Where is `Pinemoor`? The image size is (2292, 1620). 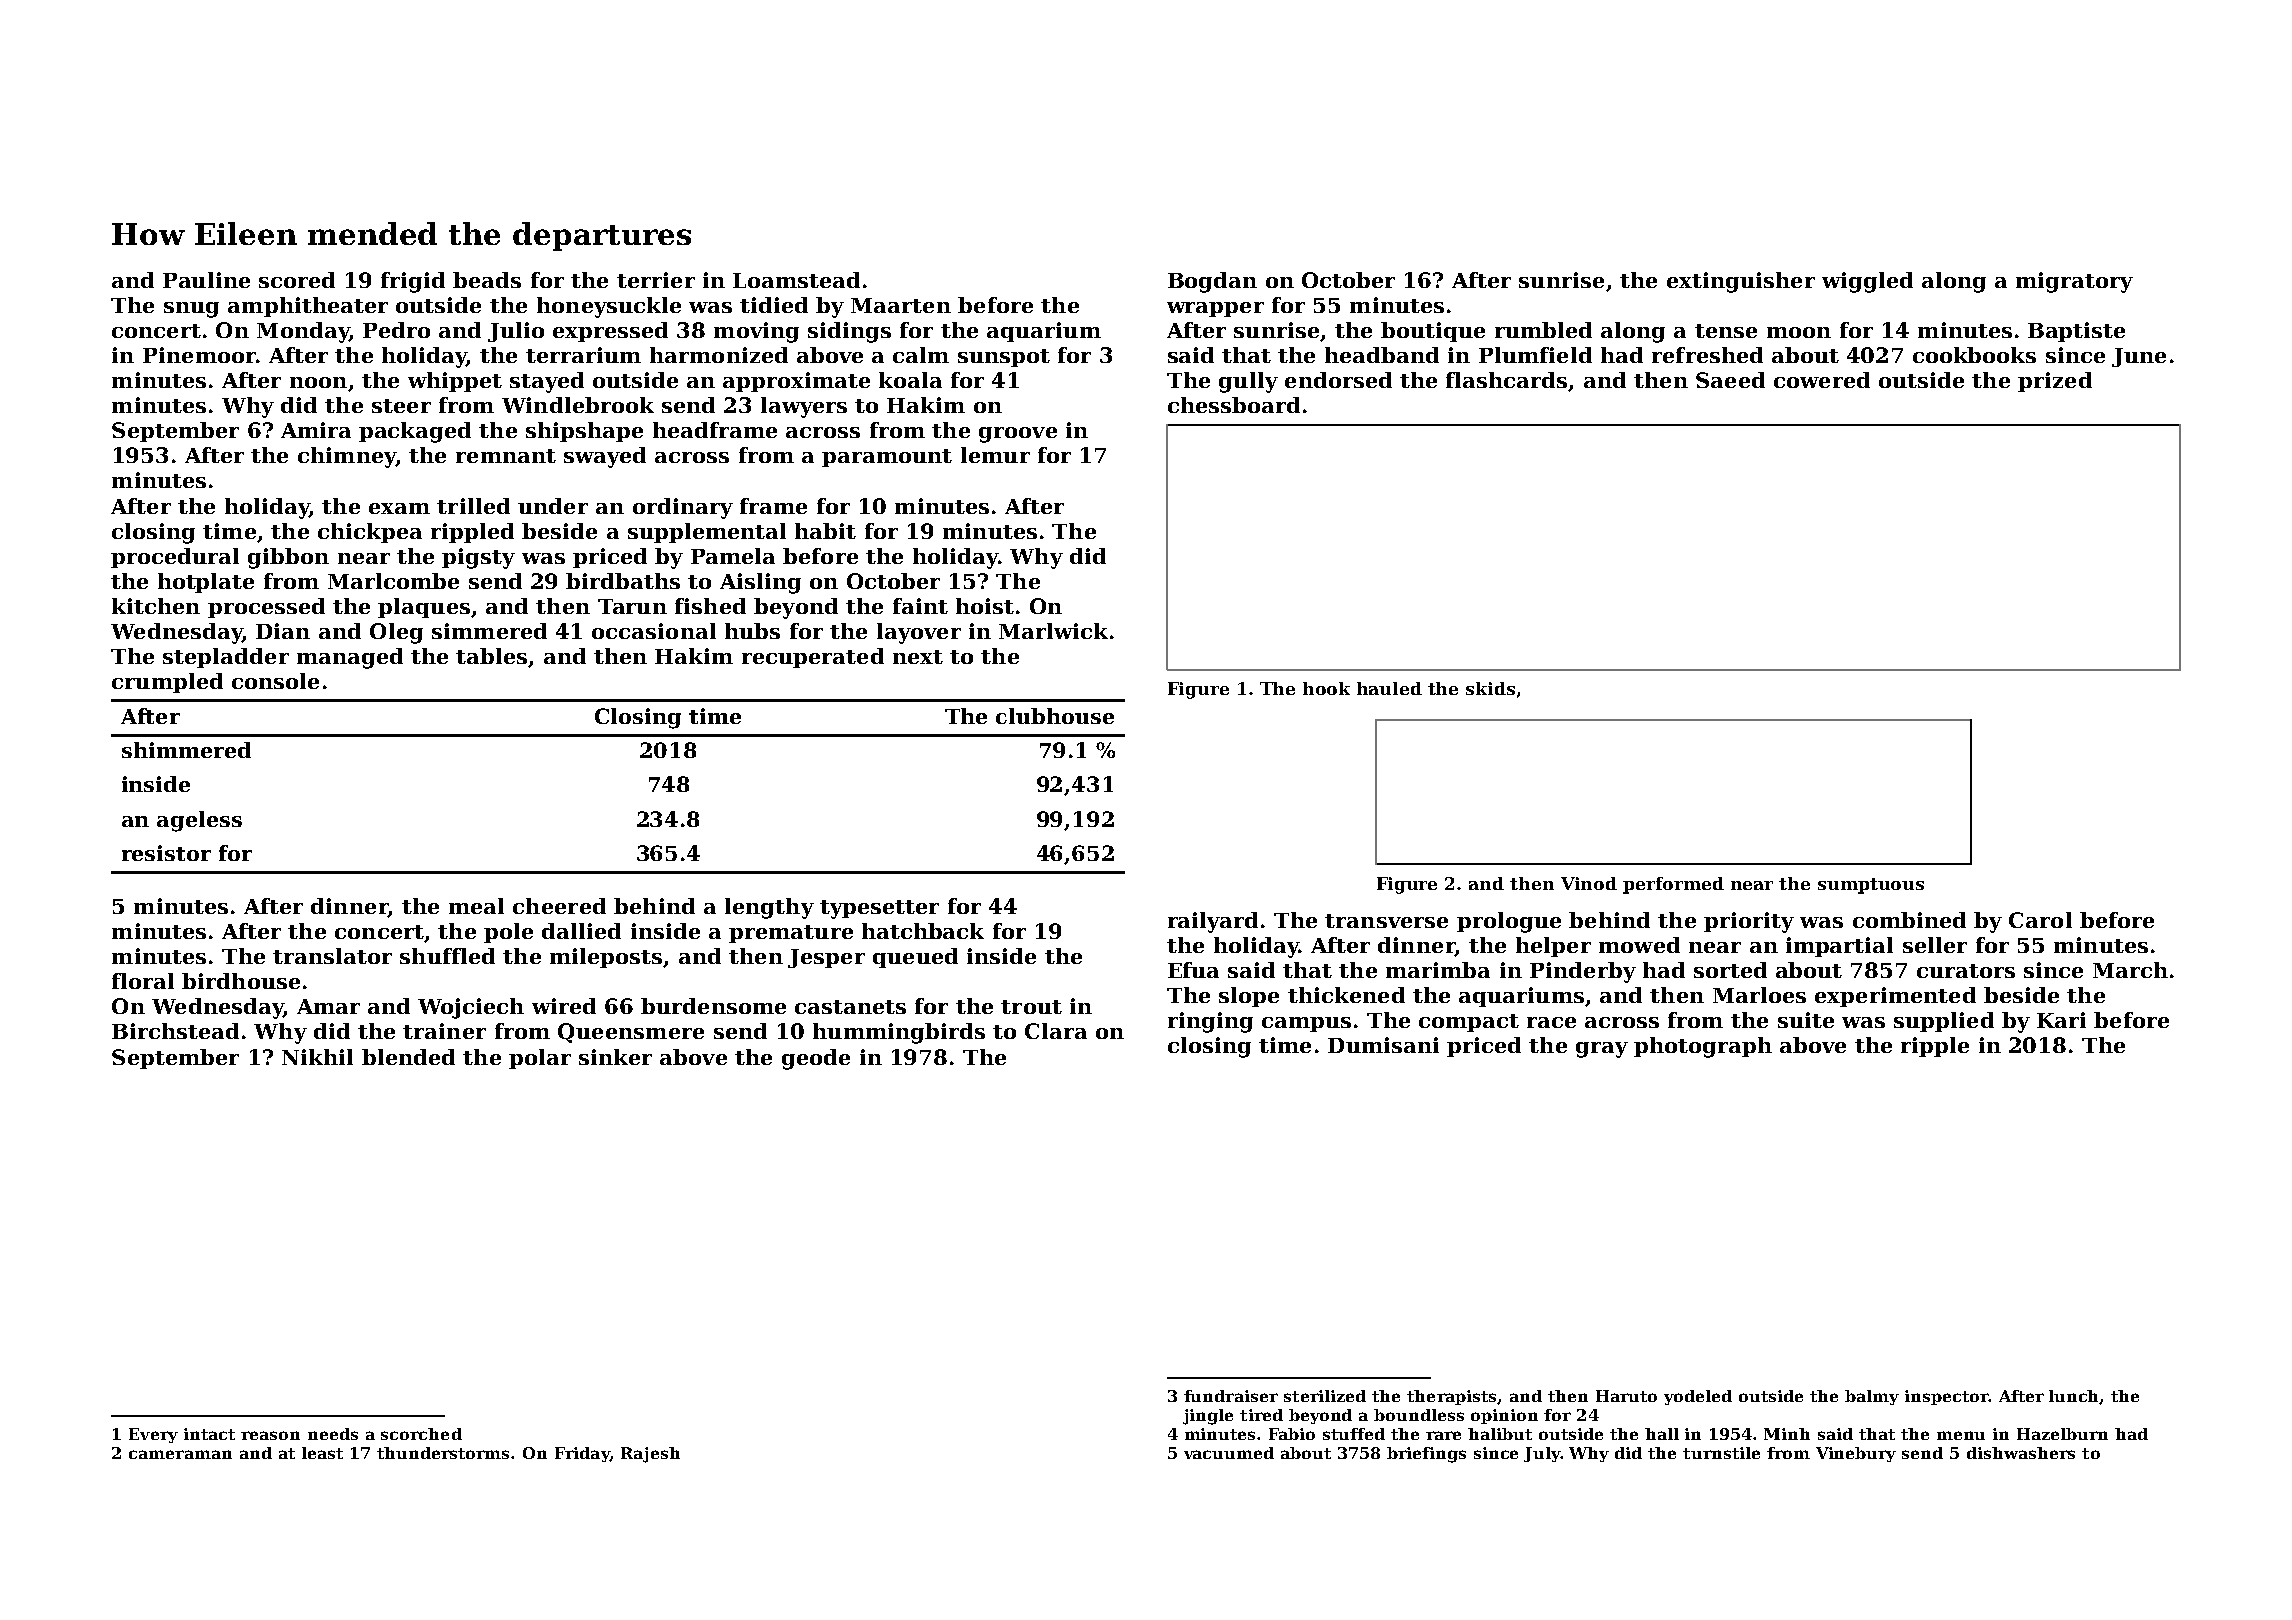 Pinemoor is located at coordinates (199, 355).
